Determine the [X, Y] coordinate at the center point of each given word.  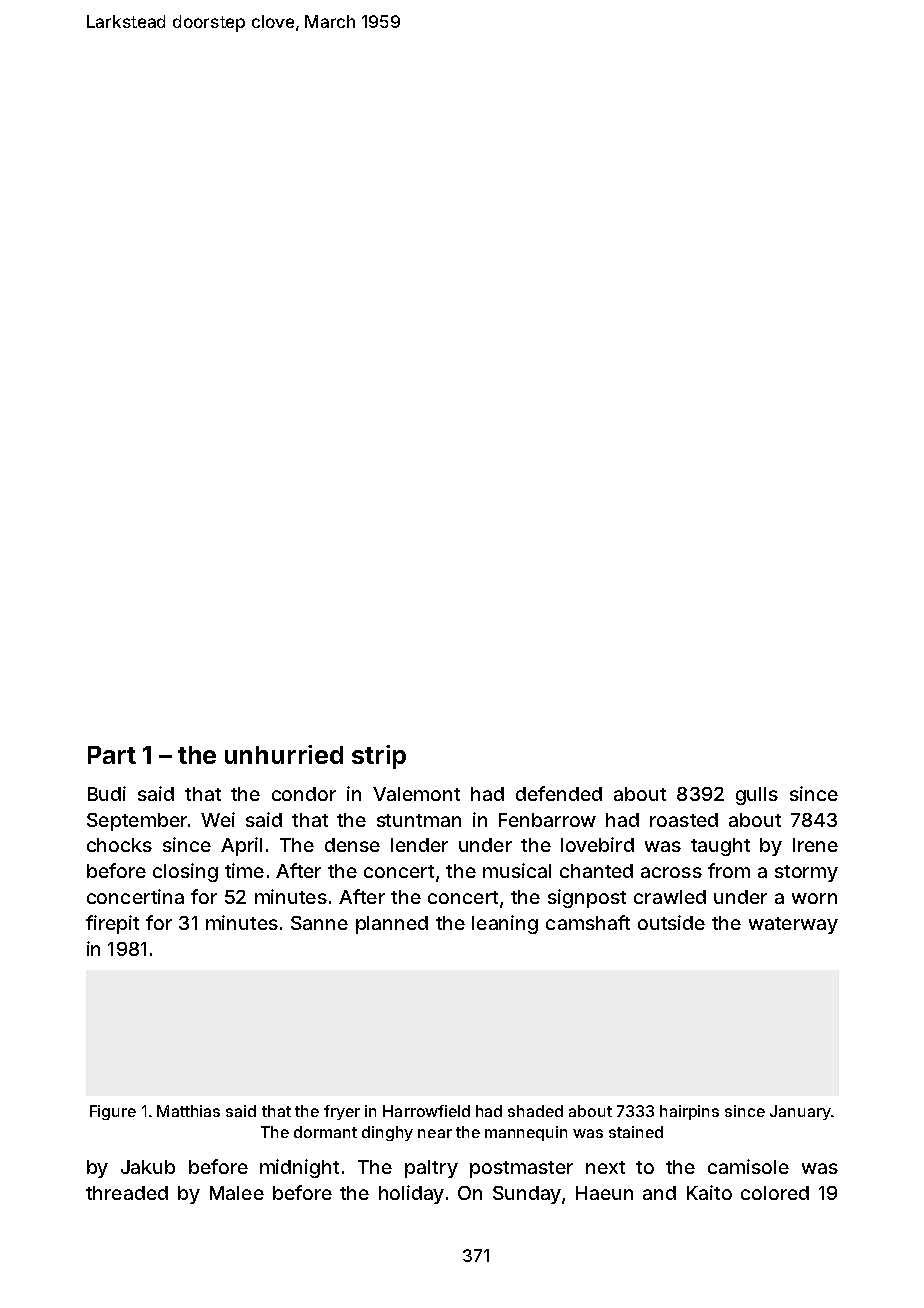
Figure [113, 1112]
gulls [757, 796]
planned [392, 925]
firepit [112, 924]
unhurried [284, 754]
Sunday [527, 1195]
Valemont [416, 794]
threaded [127, 1193]
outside [671, 922]
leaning [505, 924]
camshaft [588, 922]
